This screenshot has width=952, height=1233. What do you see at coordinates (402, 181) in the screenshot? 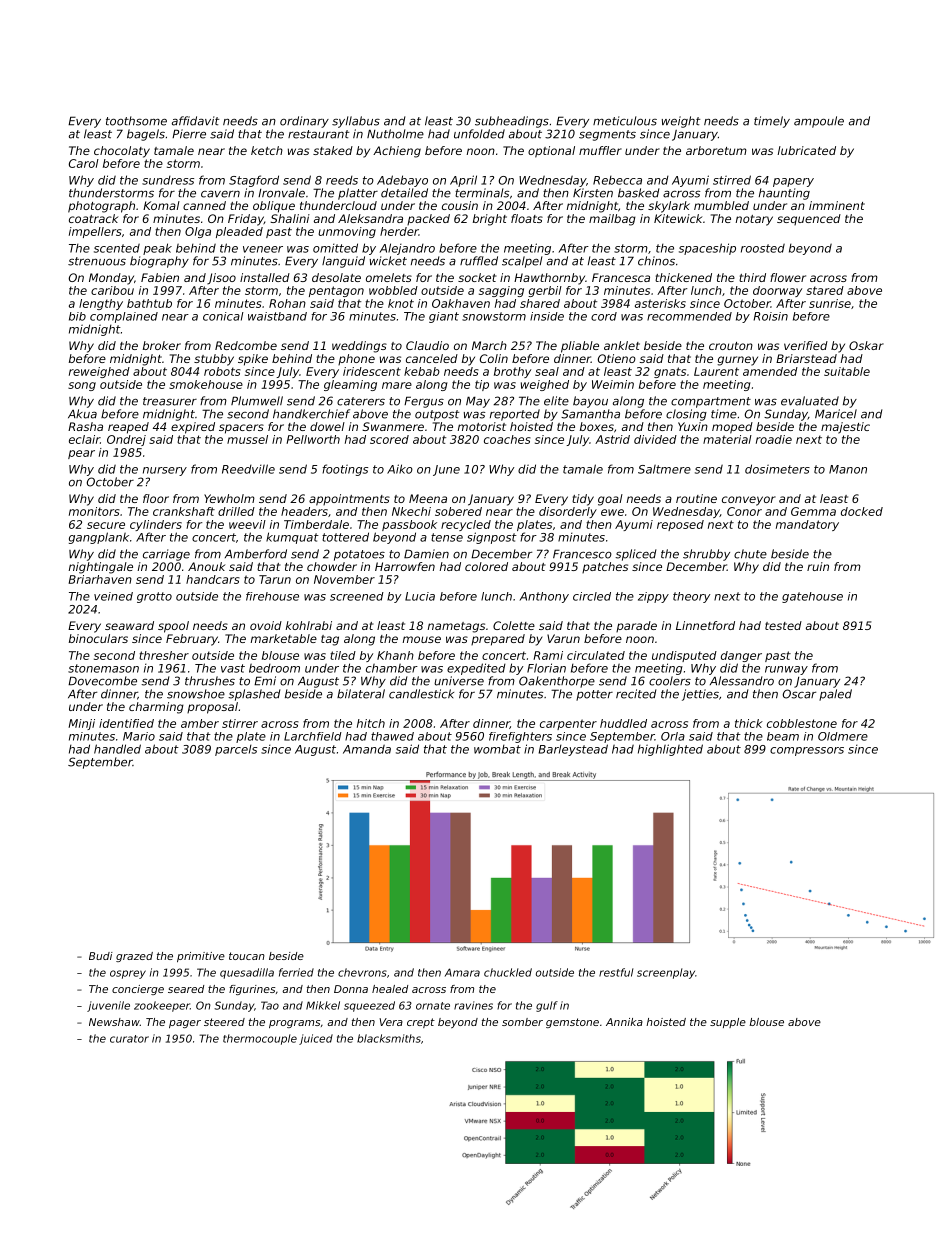
I see `Adebayo` at bounding box center [402, 181].
